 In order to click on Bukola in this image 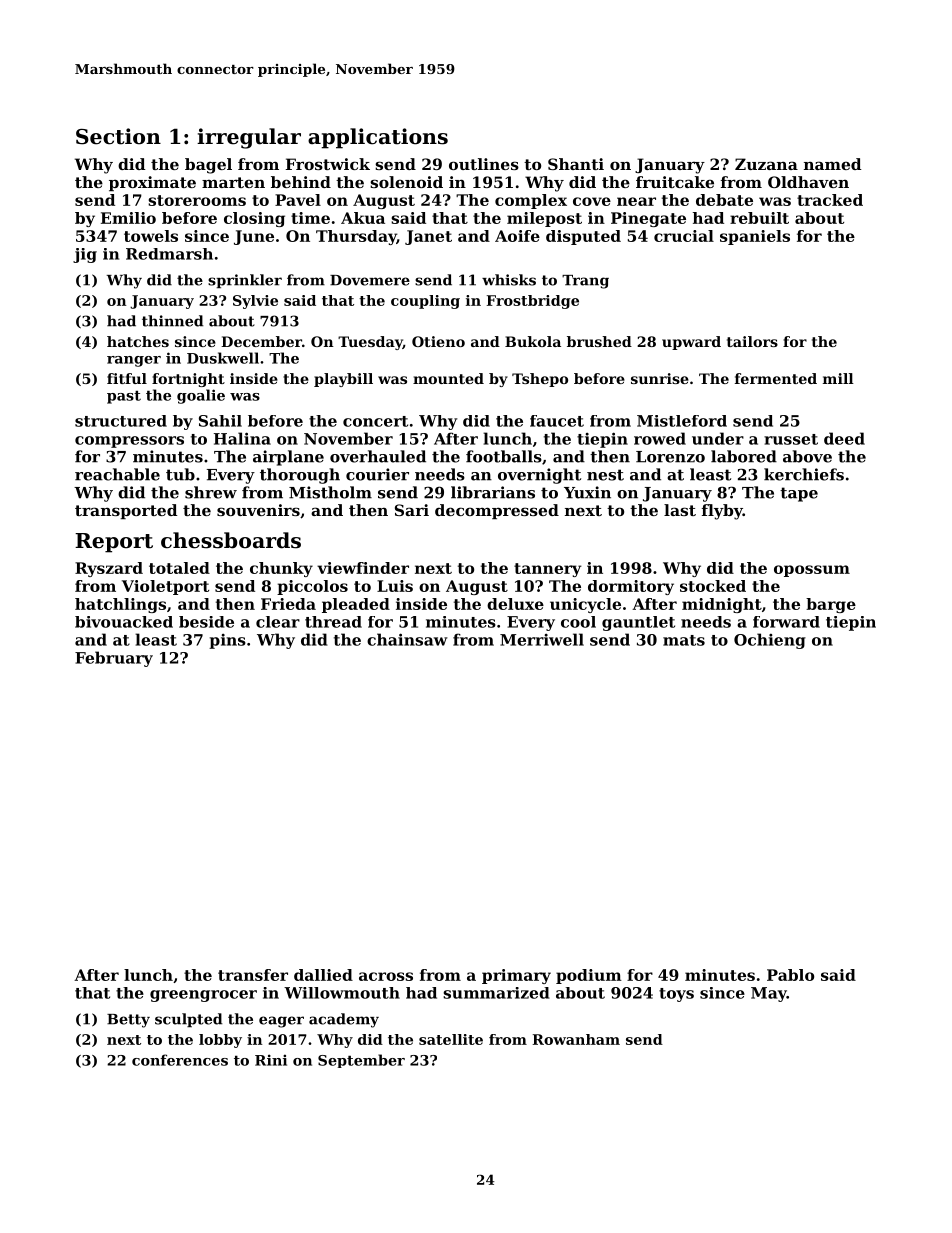, I will do `click(533, 341)`.
